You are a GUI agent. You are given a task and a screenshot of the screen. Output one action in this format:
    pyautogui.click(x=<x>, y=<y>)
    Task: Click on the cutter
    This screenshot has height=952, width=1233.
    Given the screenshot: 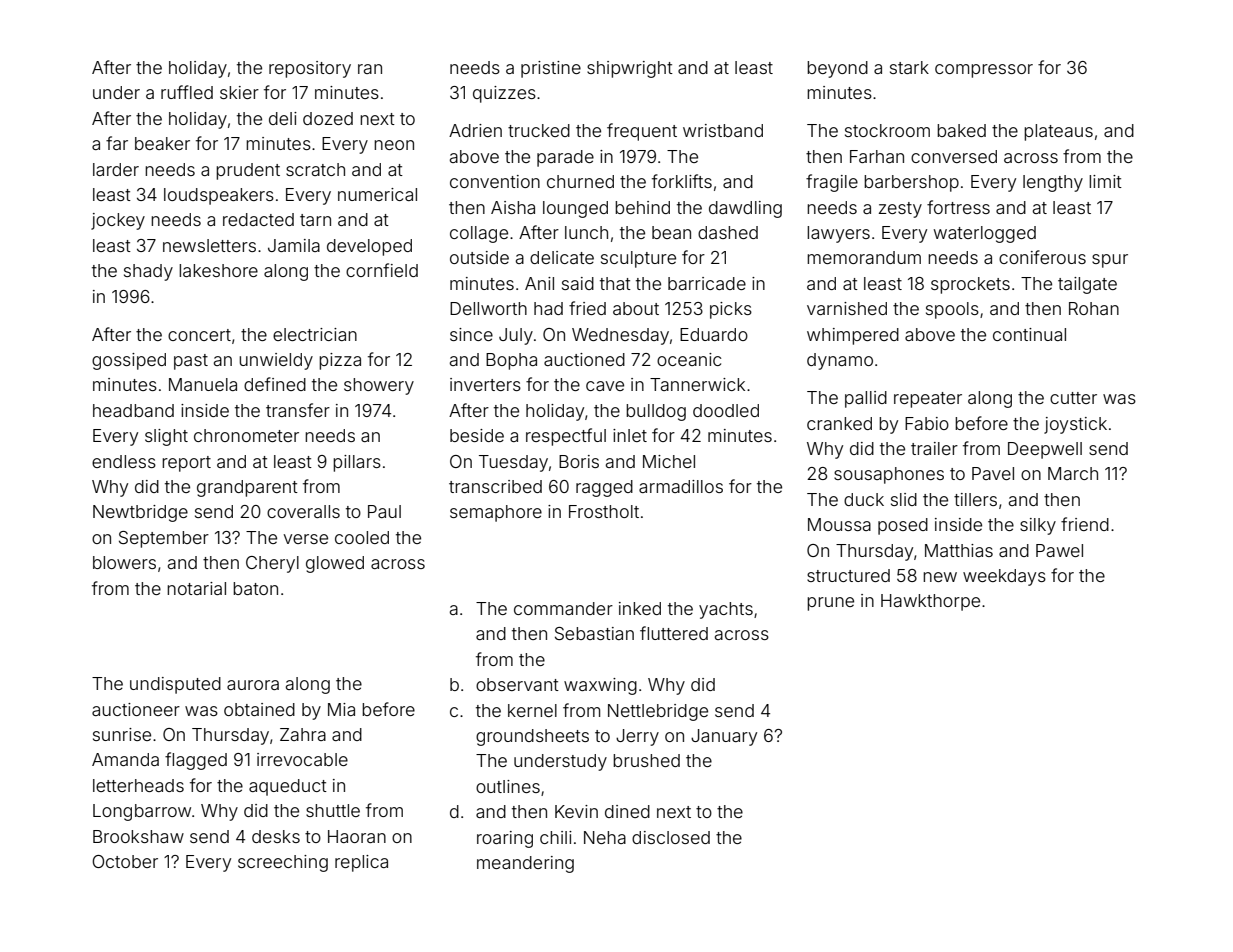 What is the action you would take?
    pyautogui.click(x=1073, y=398)
